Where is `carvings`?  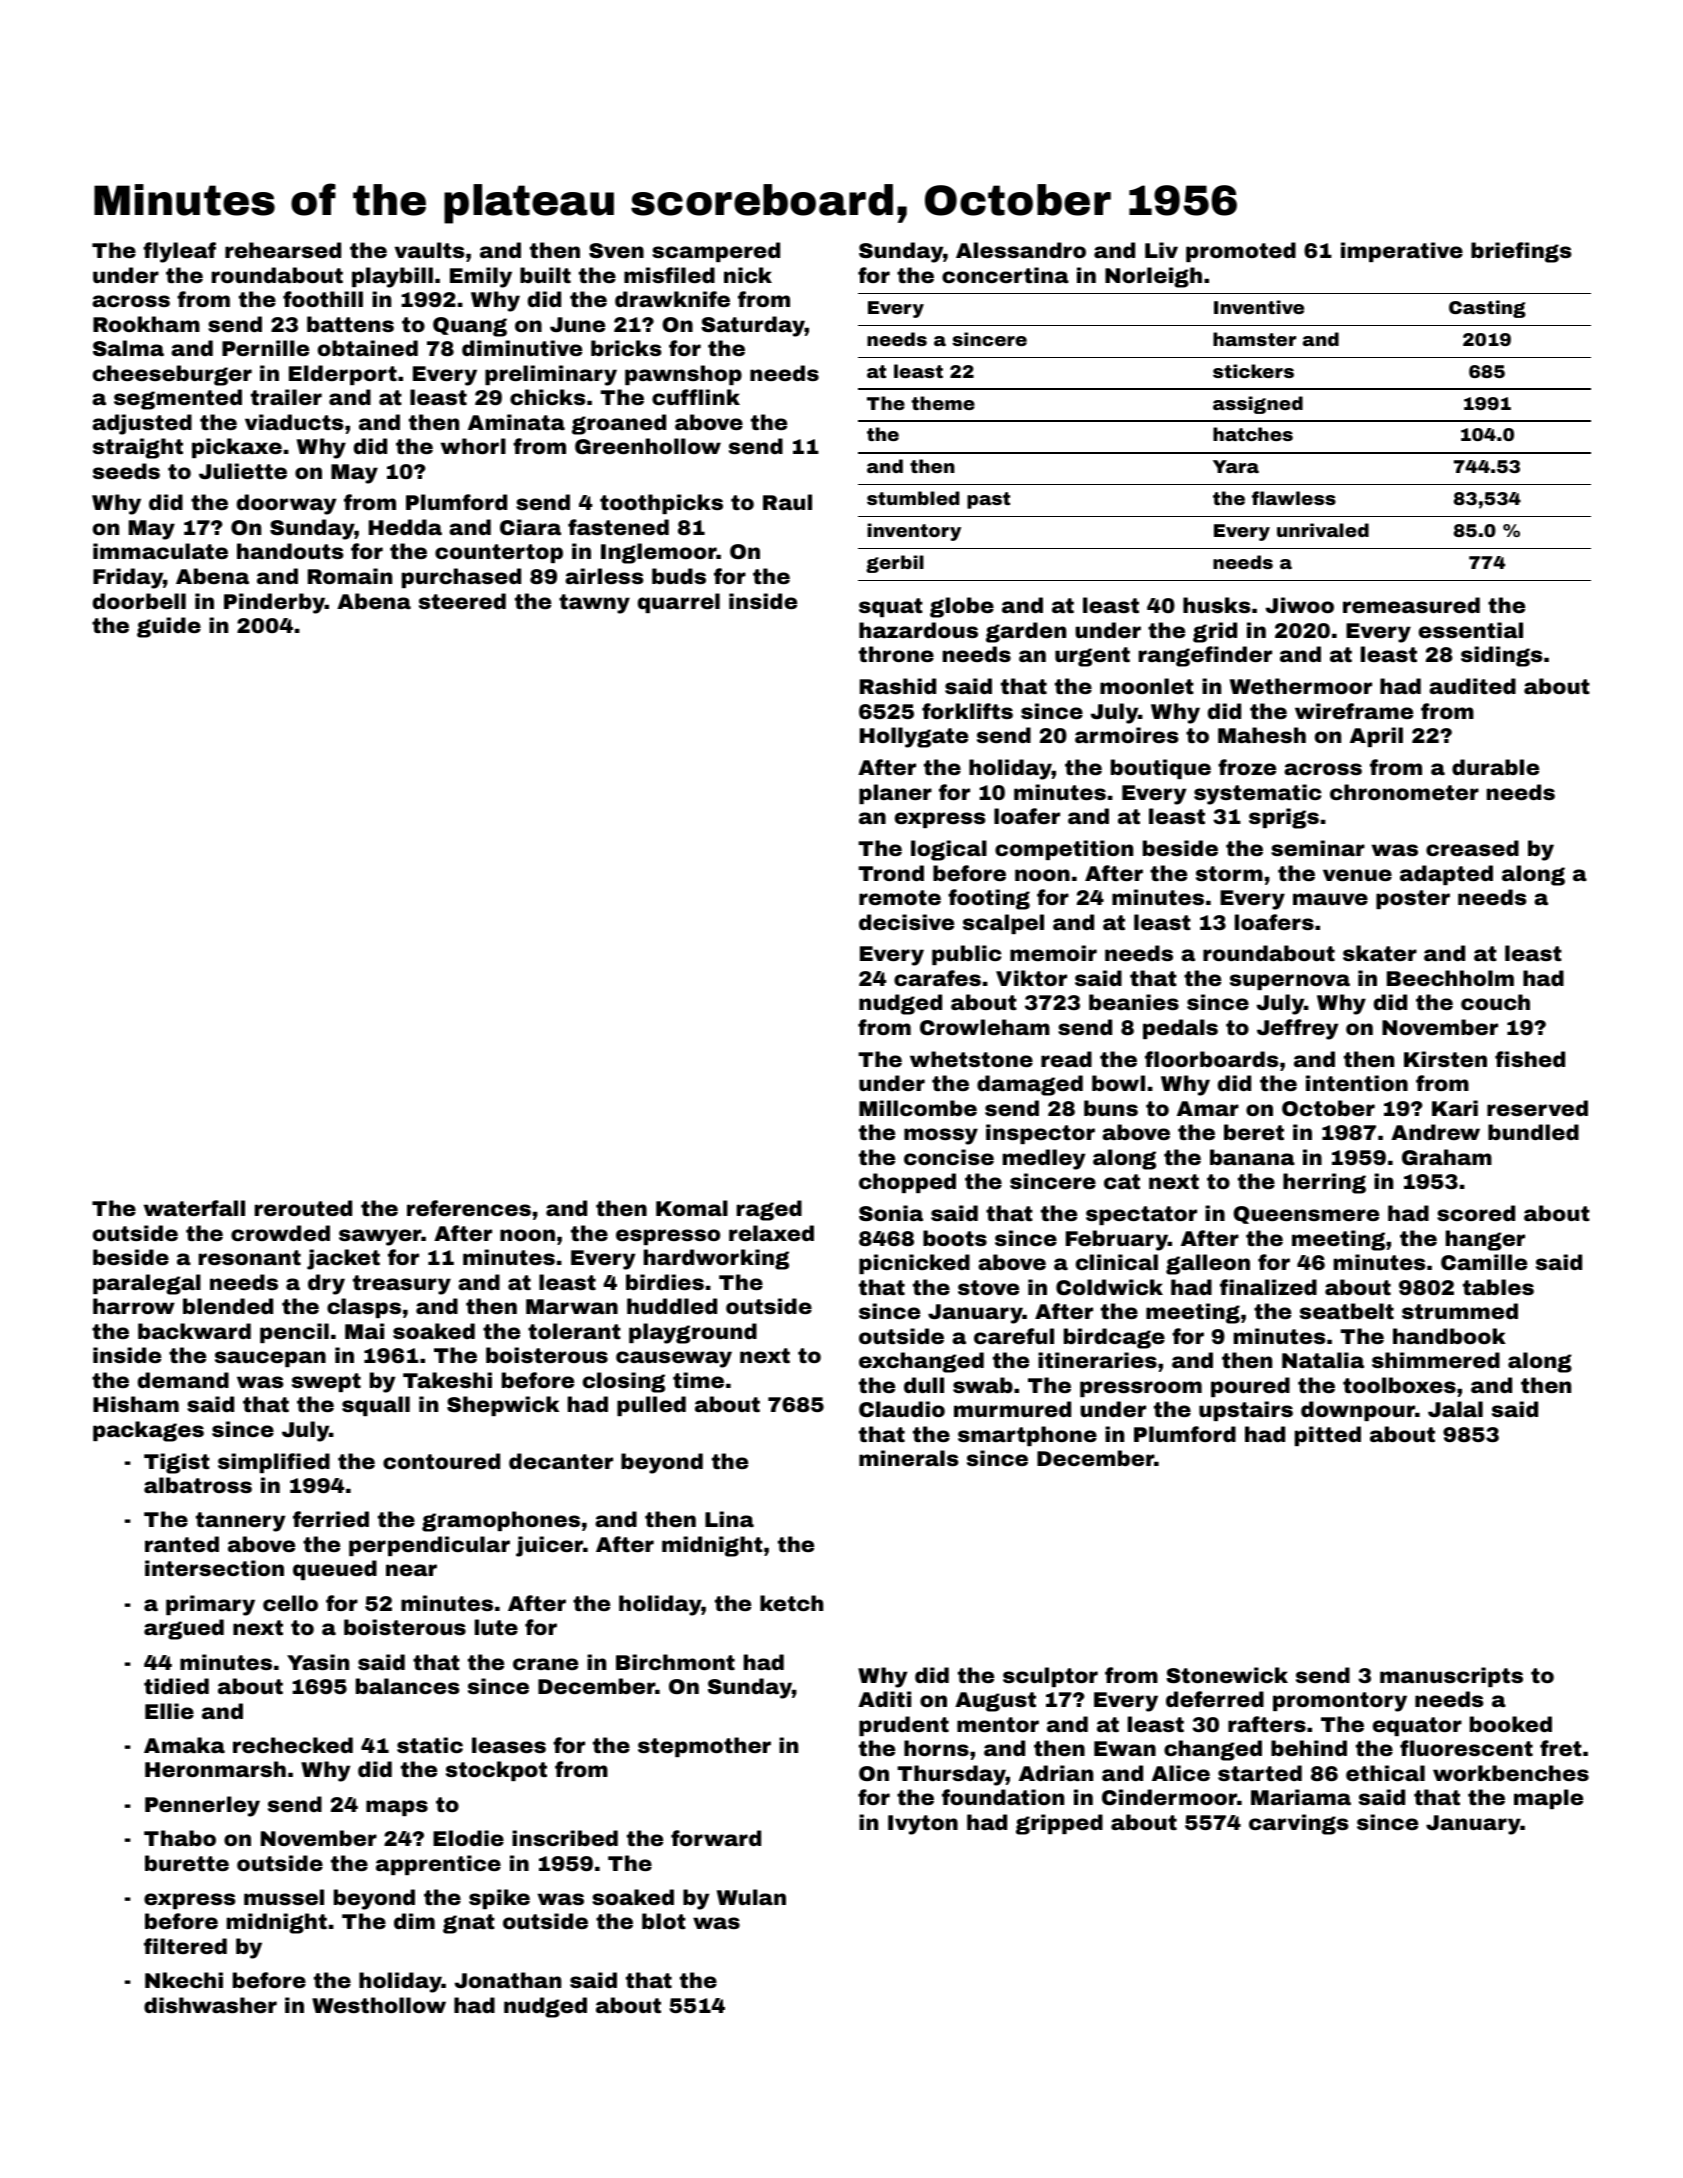 carvings is located at coordinates (1299, 1824).
